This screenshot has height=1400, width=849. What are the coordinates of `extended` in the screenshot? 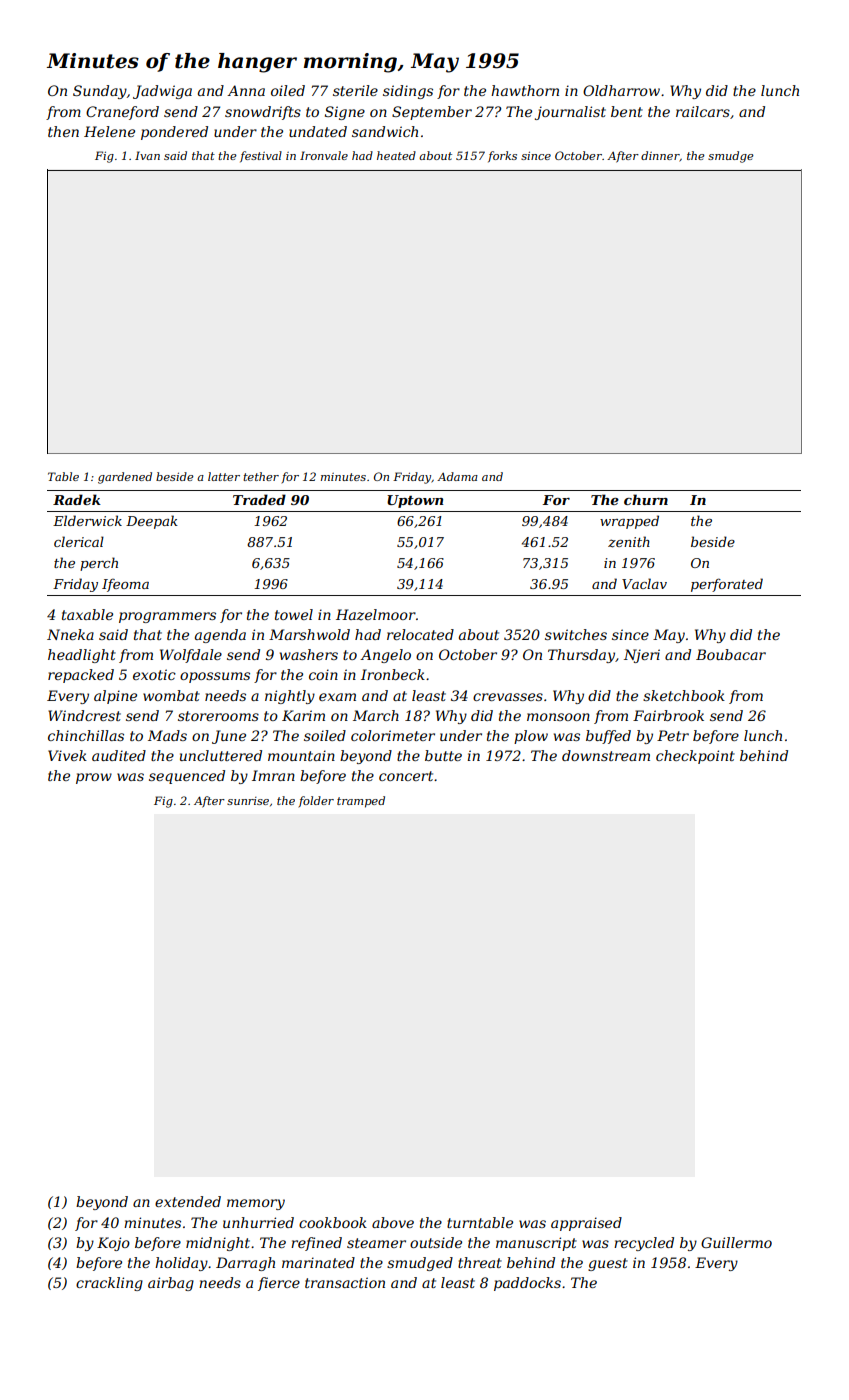 It's located at (188, 1201).
